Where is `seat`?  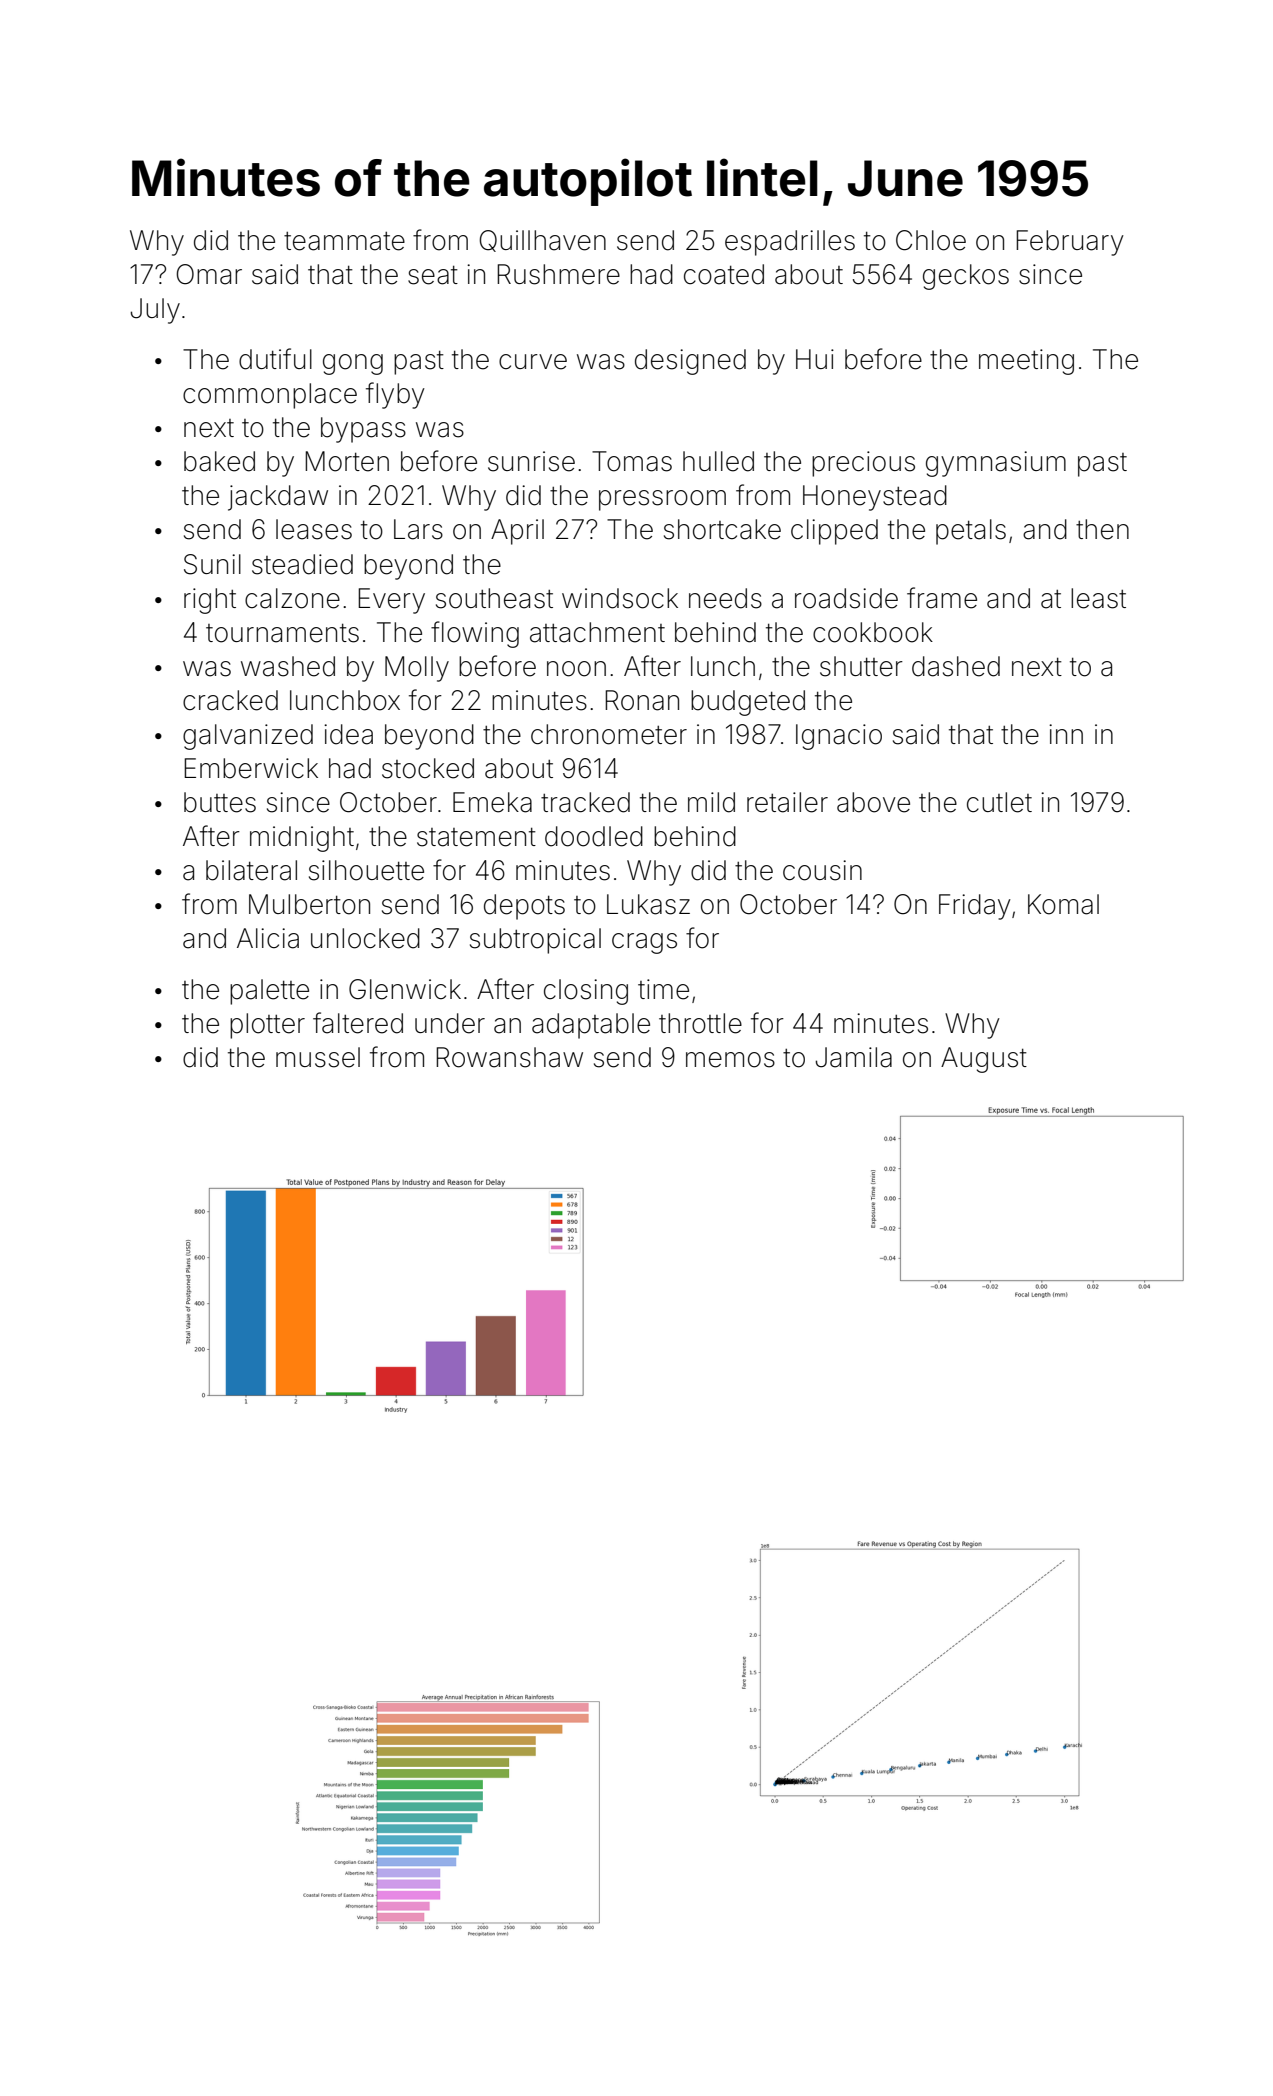 seat is located at coordinates (433, 275).
